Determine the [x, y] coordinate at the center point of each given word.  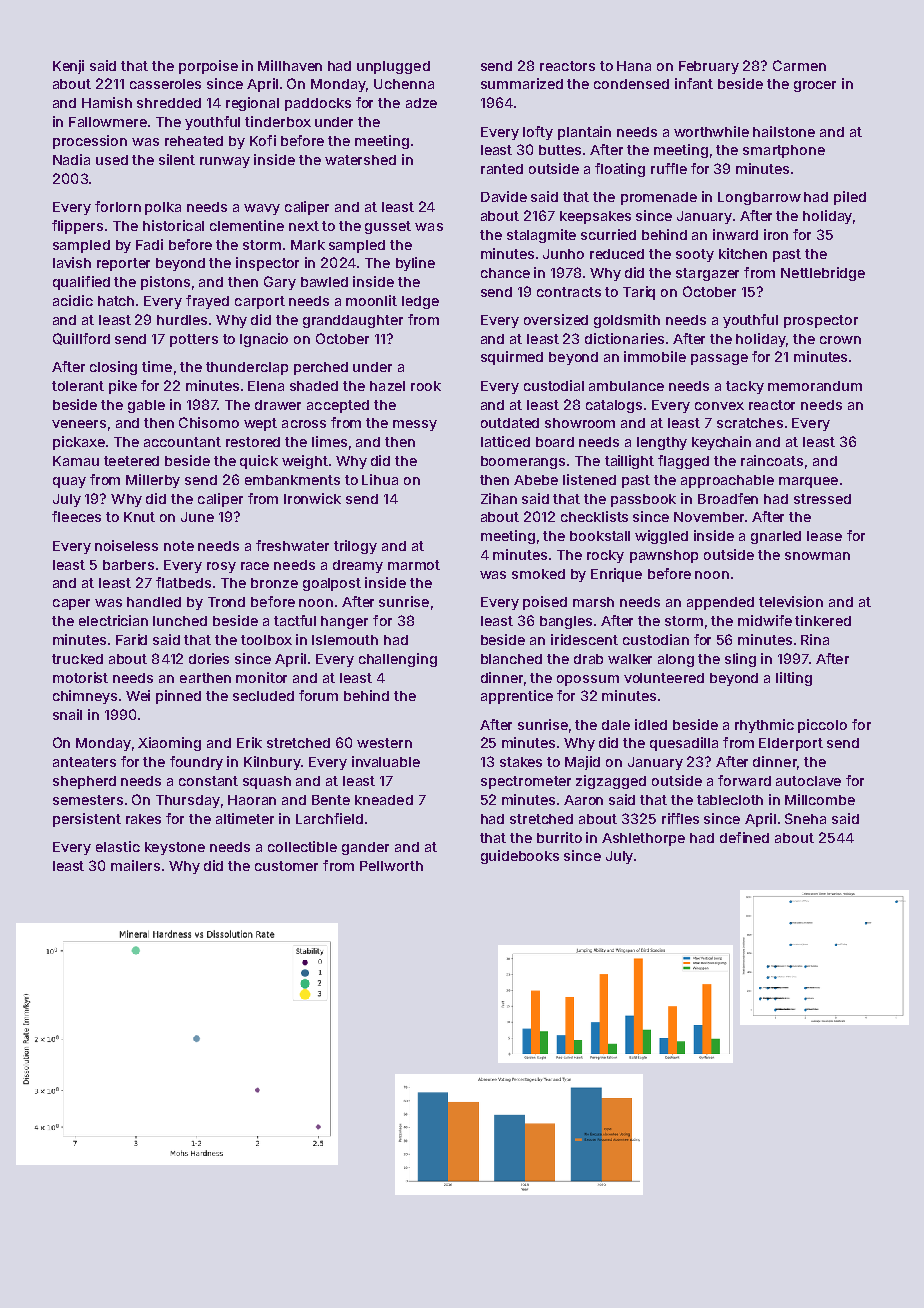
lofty [538, 133]
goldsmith [627, 321]
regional [252, 104]
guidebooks [520, 857]
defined [744, 837]
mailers [135, 865]
